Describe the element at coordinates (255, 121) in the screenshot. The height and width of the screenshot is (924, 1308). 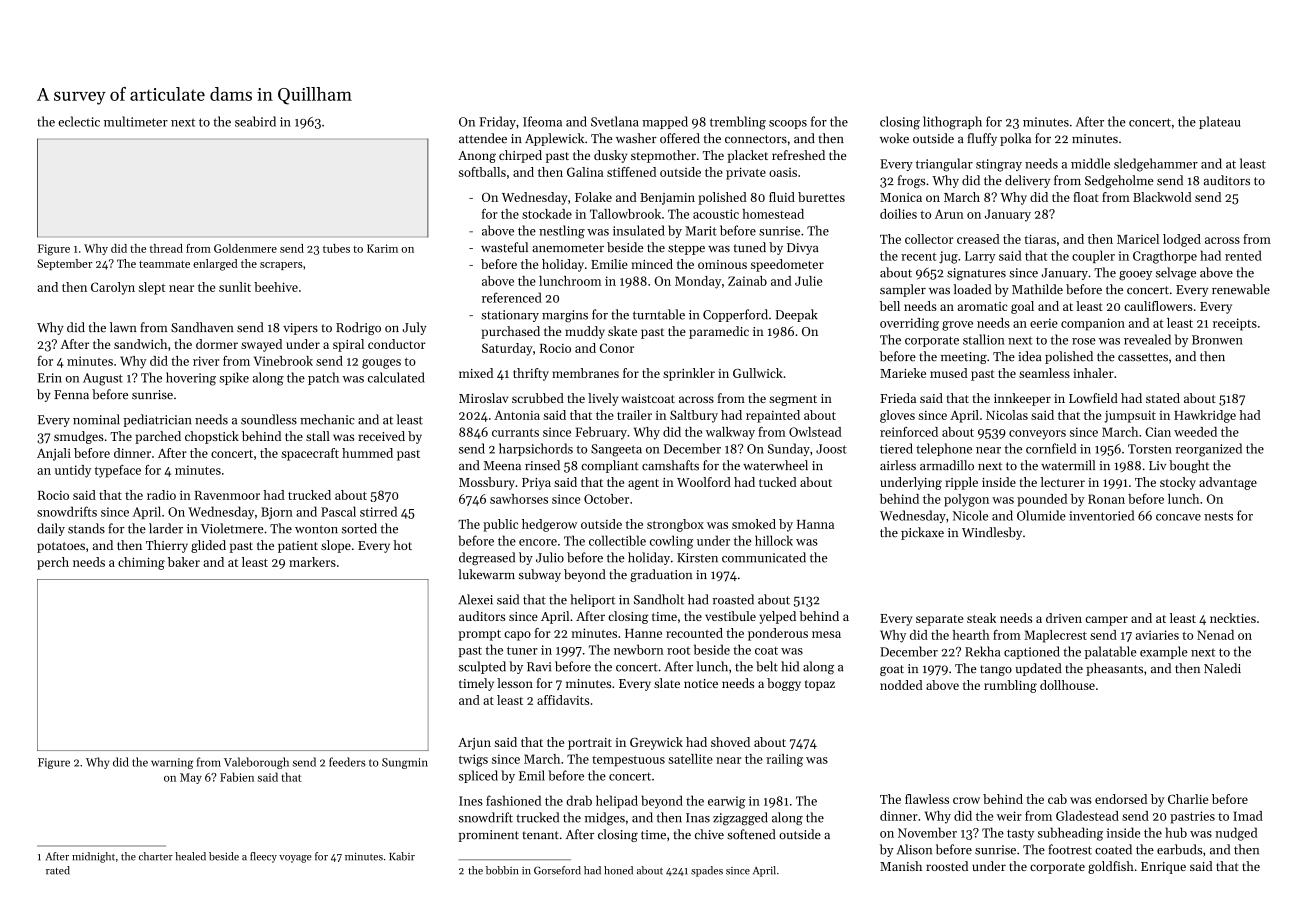
I see `seabird` at that location.
